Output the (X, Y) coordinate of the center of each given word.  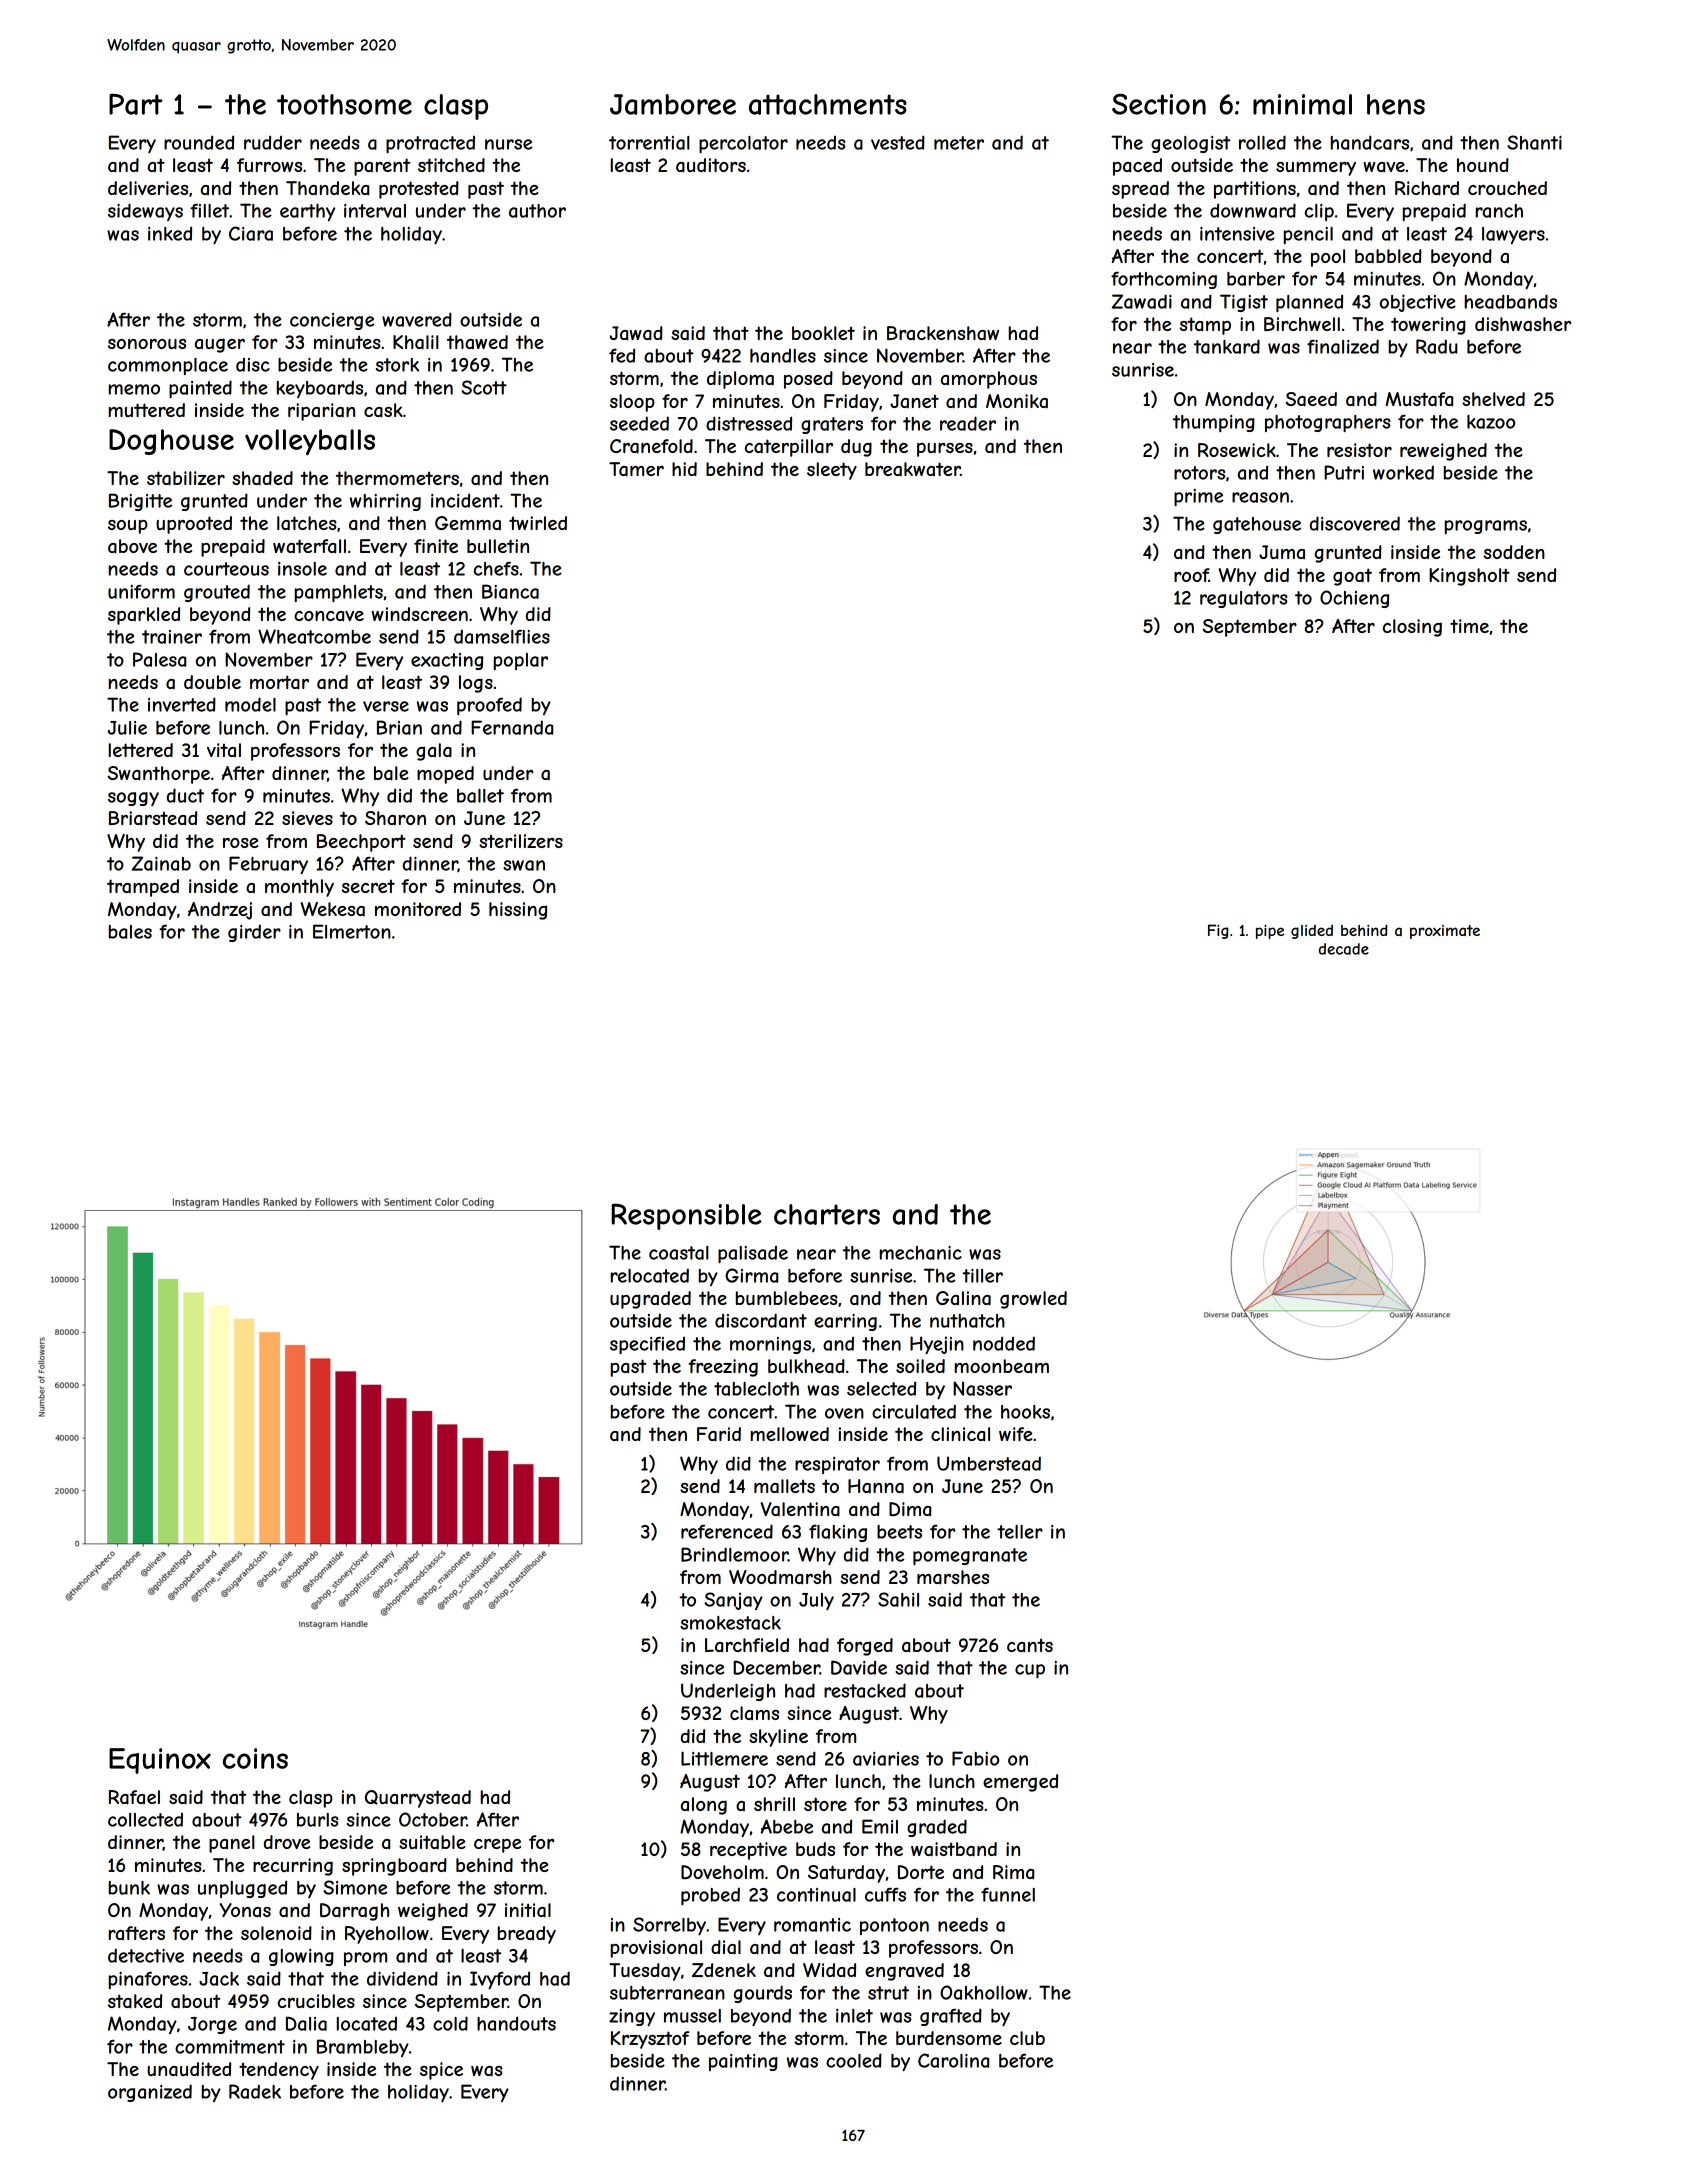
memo (134, 389)
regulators (1244, 599)
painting (743, 2062)
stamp (1205, 326)
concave (329, 616)
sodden (1514, 552)
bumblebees (787, 1298)
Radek (255, 2091)
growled (1033, 1300)
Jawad (636, 333)
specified (647, 1345)
